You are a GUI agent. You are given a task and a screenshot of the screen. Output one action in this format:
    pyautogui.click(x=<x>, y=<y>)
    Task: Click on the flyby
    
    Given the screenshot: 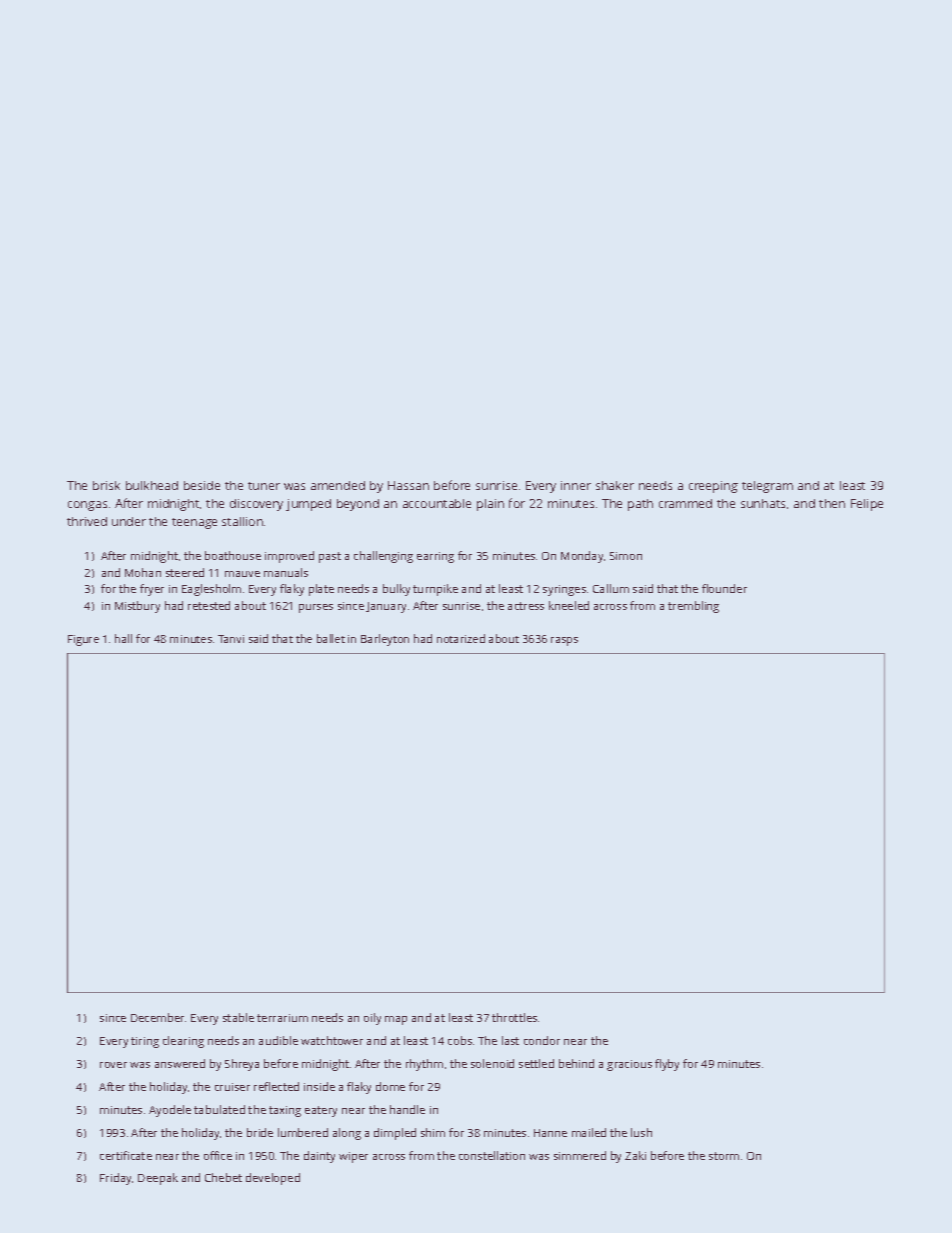 What is the action you would take?
    pyautogui.click(x=667, y=1065)
